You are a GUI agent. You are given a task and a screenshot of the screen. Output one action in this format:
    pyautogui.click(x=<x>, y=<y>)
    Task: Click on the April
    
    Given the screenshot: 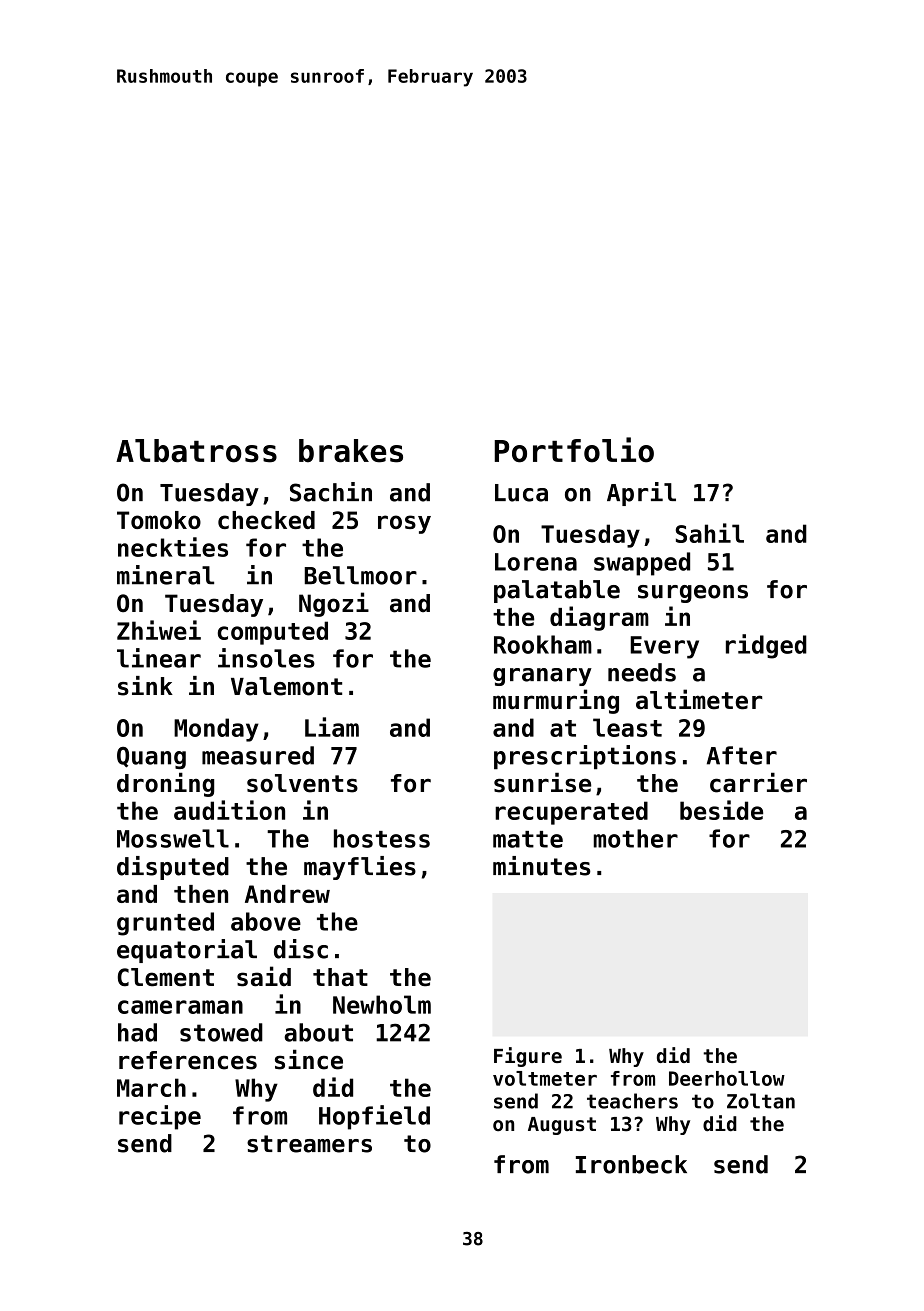 What is the action you would take?
    pyautogui.click(x=641, y=494)
